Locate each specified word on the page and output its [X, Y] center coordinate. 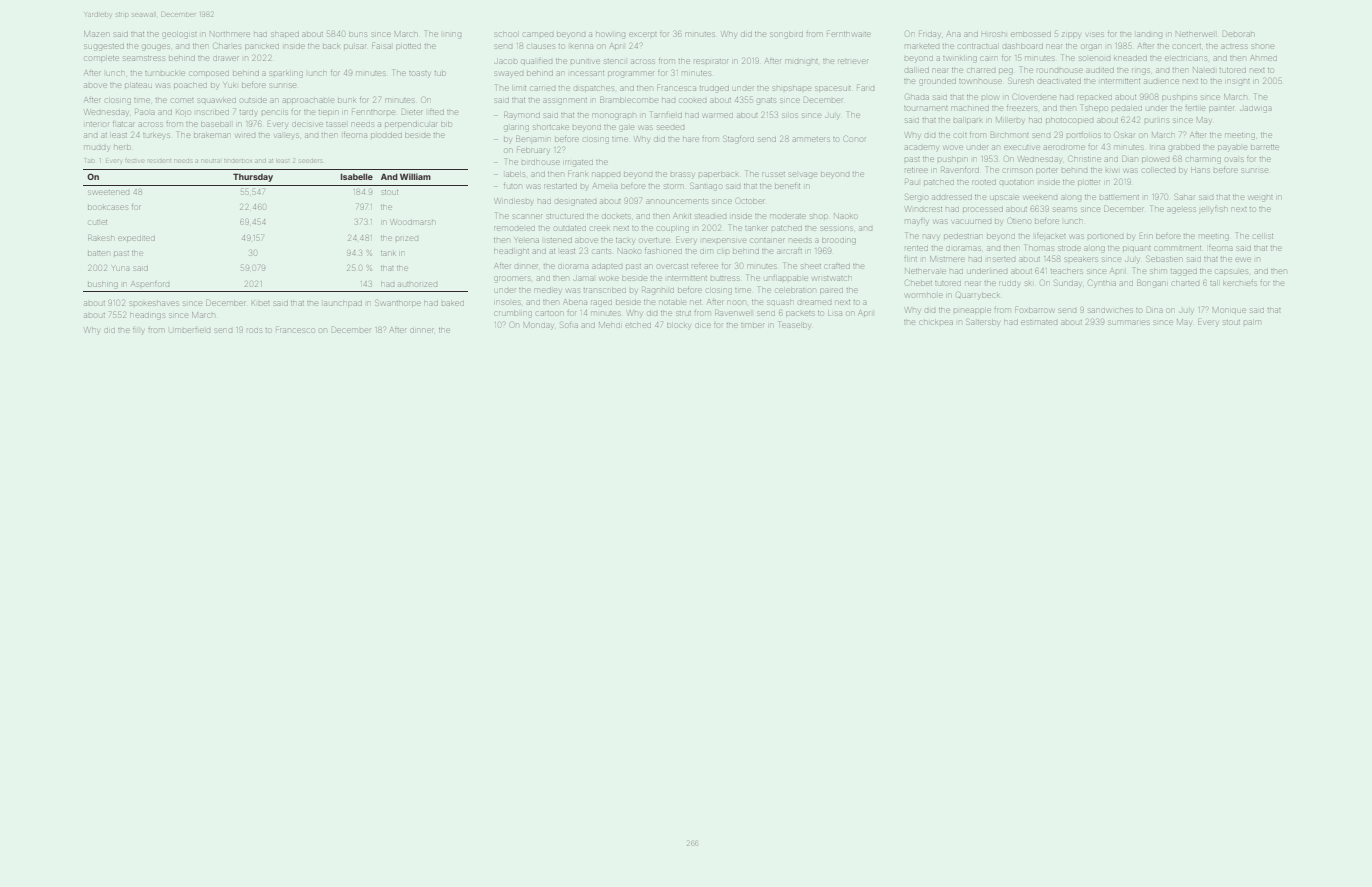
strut [683, 313]
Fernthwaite [849, 34]
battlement [1119, 197]
